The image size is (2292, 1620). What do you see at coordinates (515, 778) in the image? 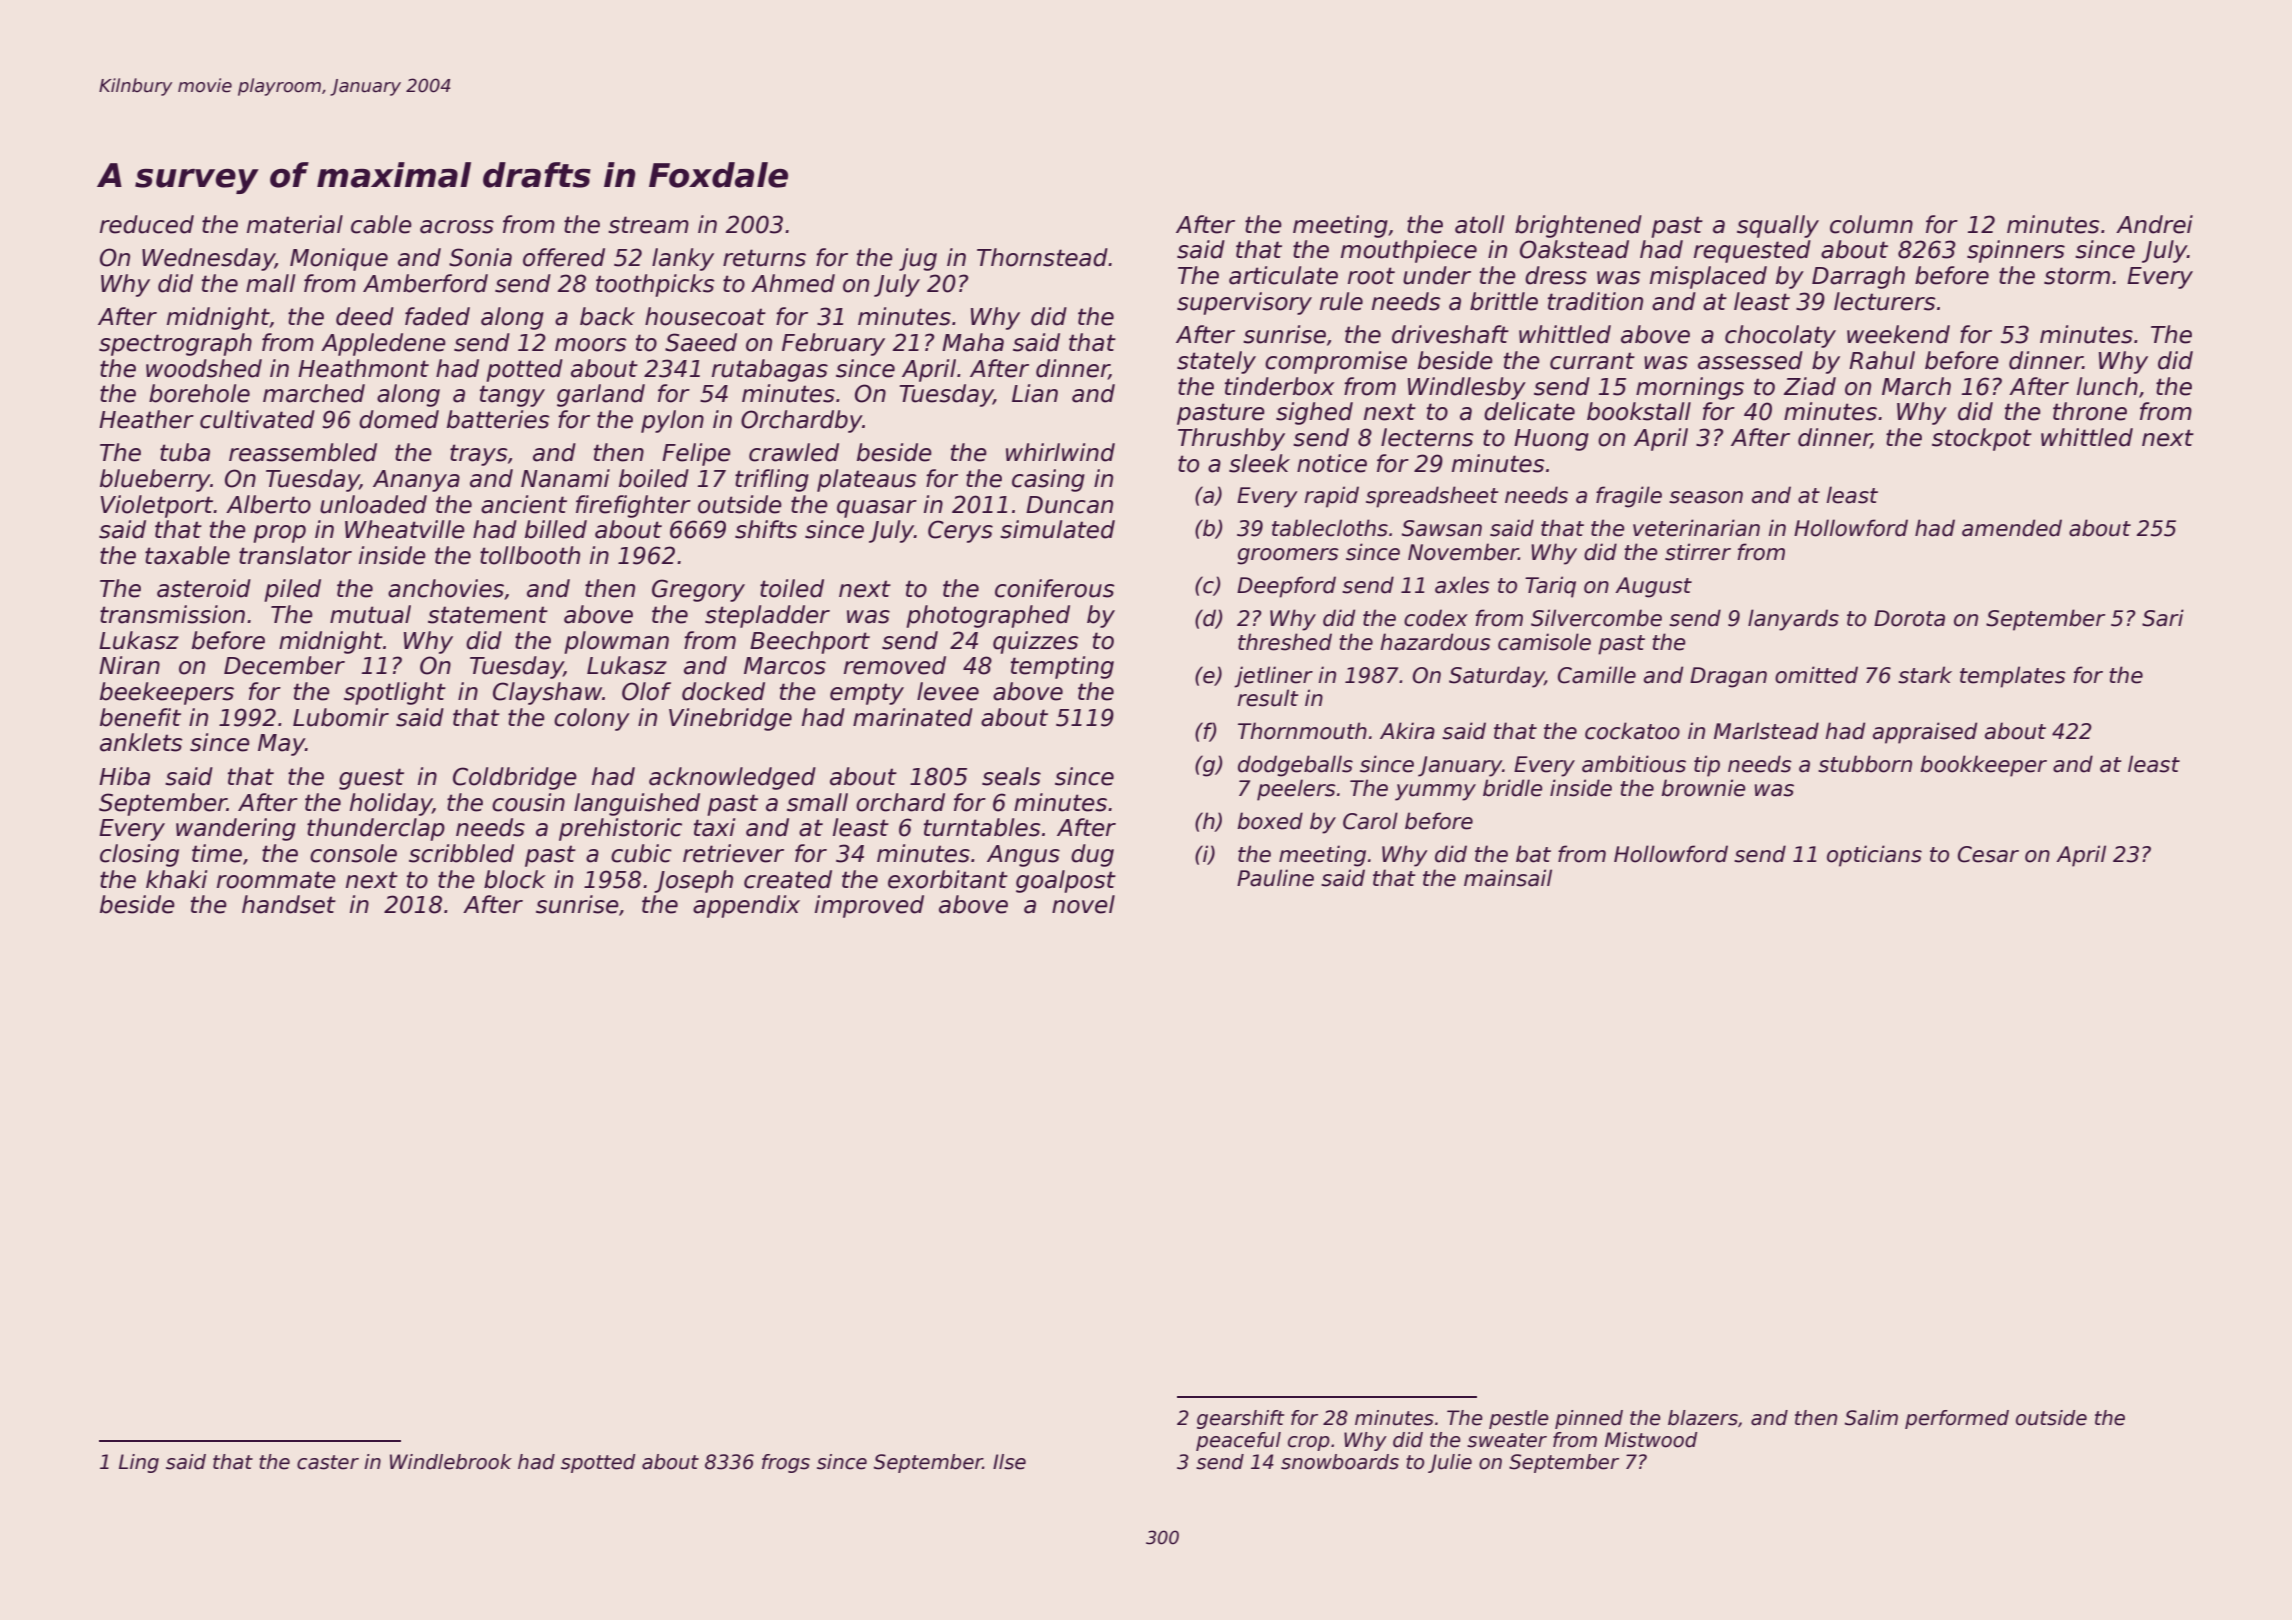
I see `Coldbridge` at bounding box center [515, 778].
